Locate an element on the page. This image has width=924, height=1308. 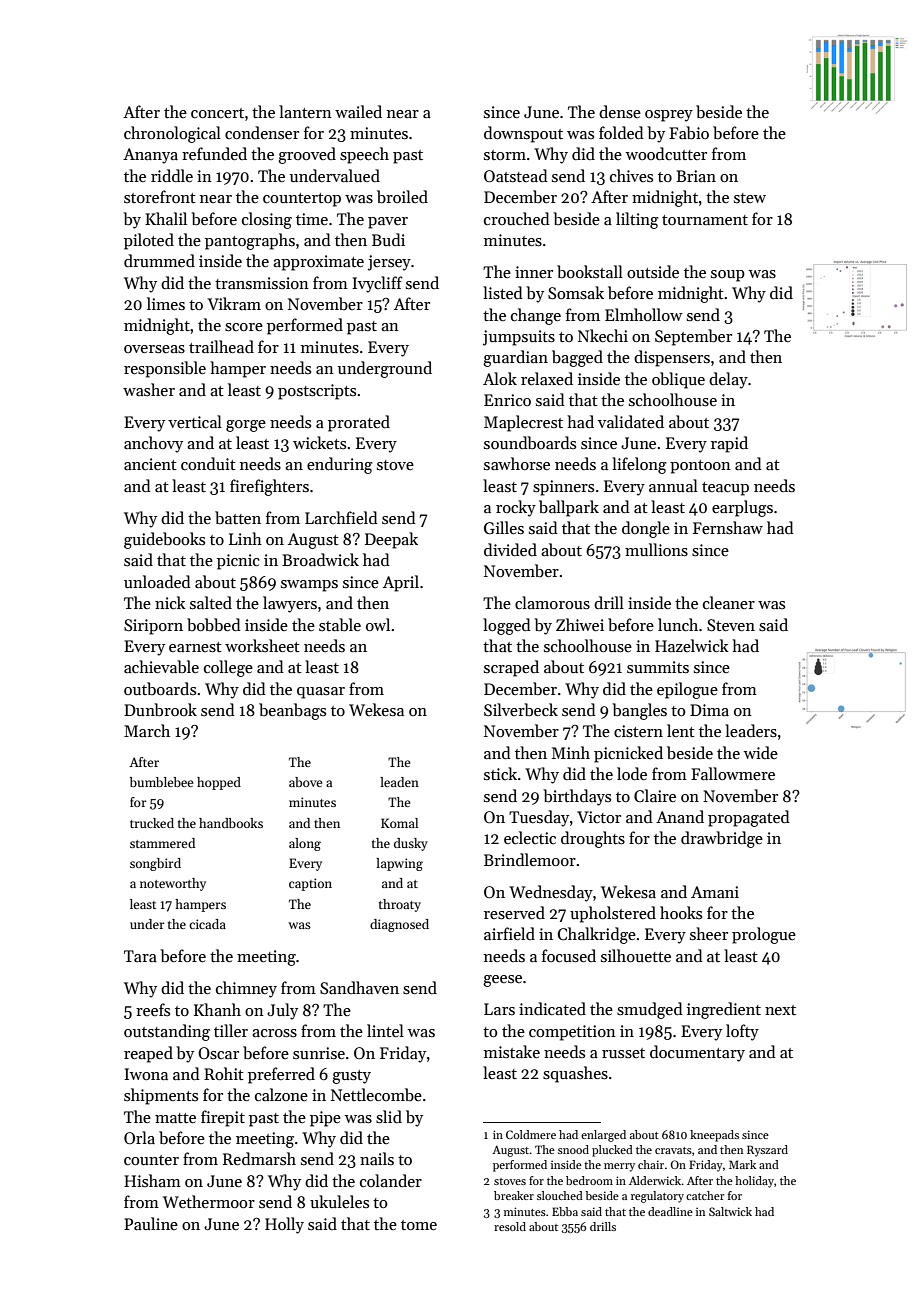
wailed is located at coordinates (358, 111).
